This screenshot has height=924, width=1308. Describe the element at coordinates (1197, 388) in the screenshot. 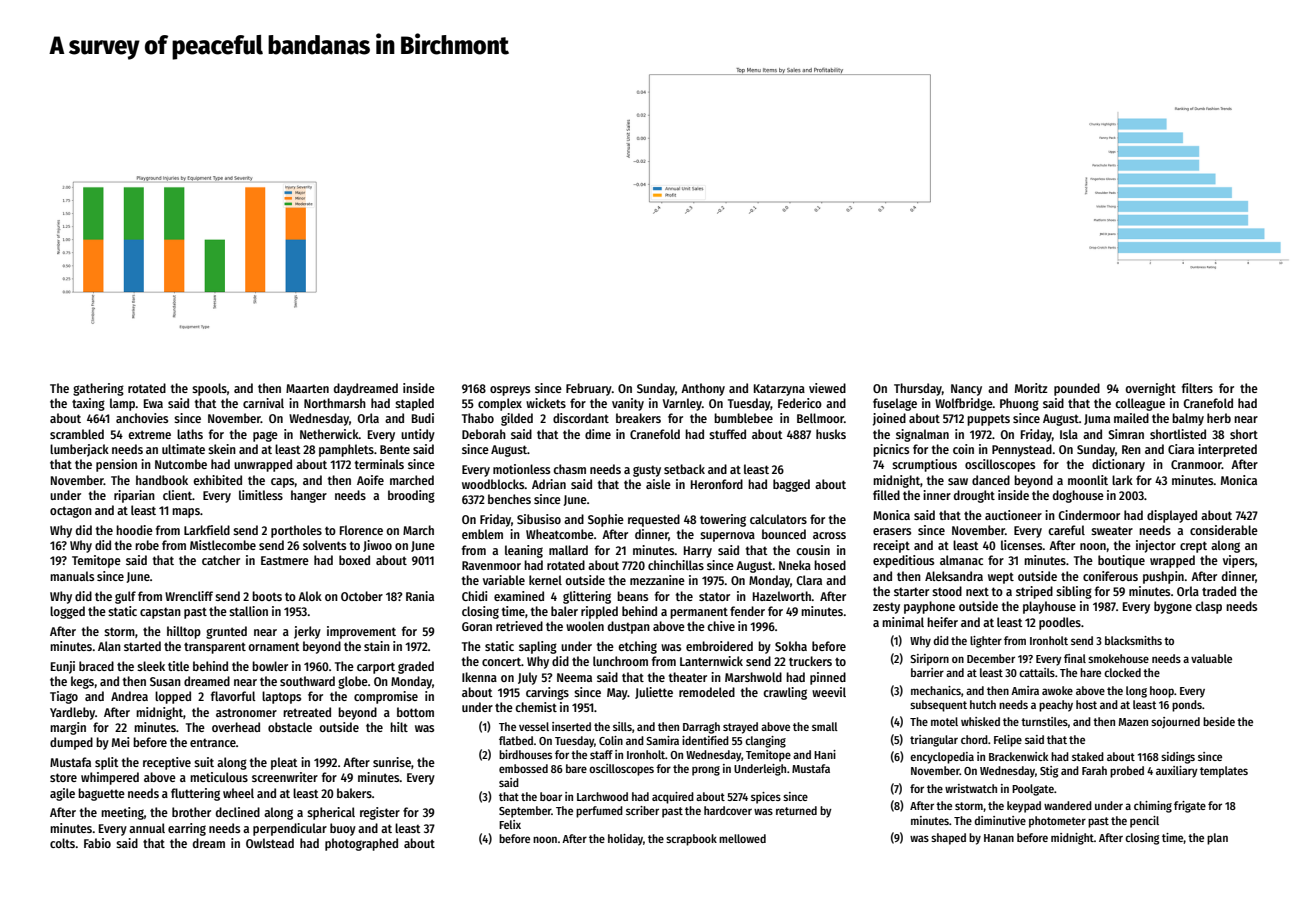

I see `filters` at that location.
